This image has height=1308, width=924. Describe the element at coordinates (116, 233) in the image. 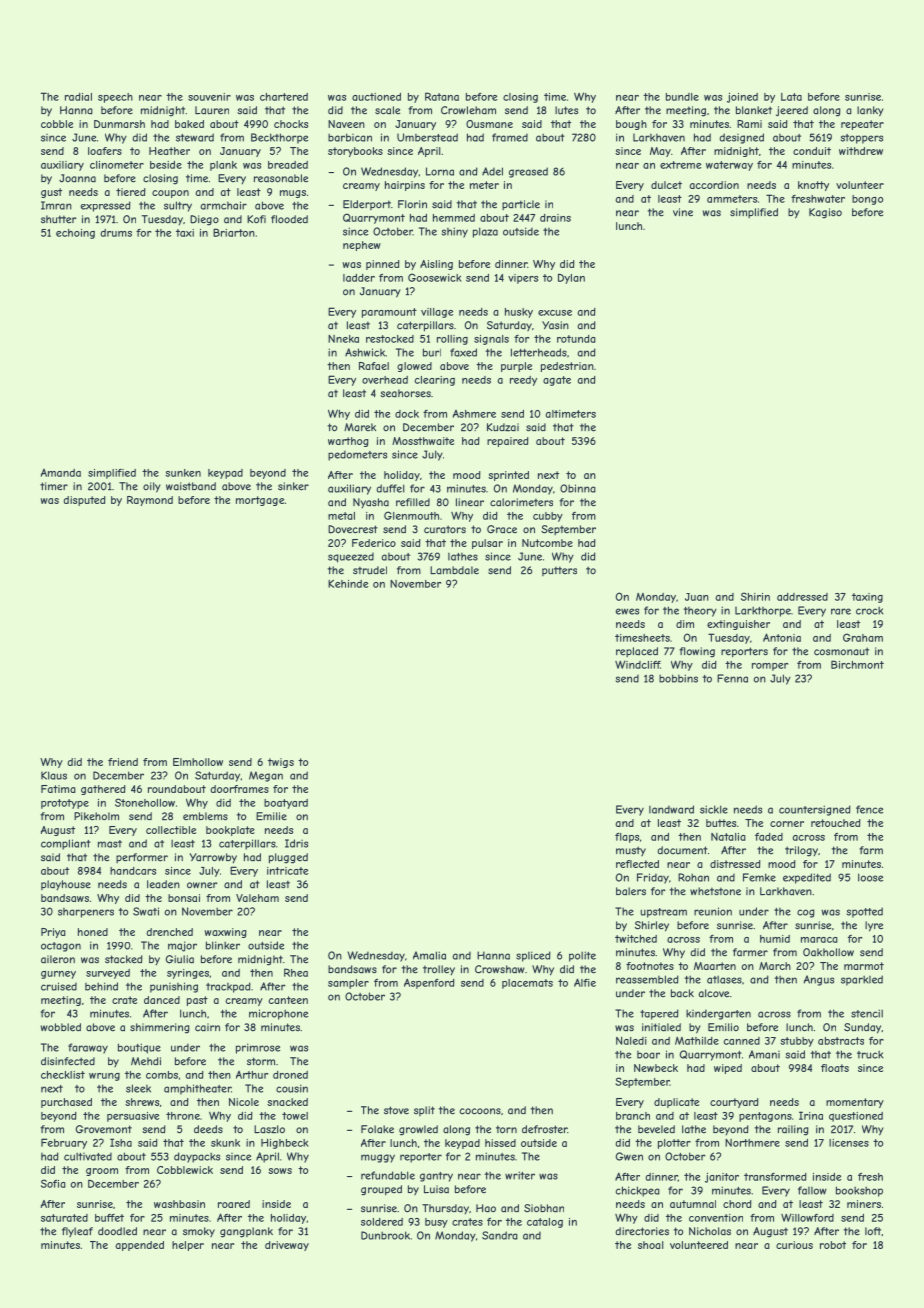

I see `drums` at that location.
